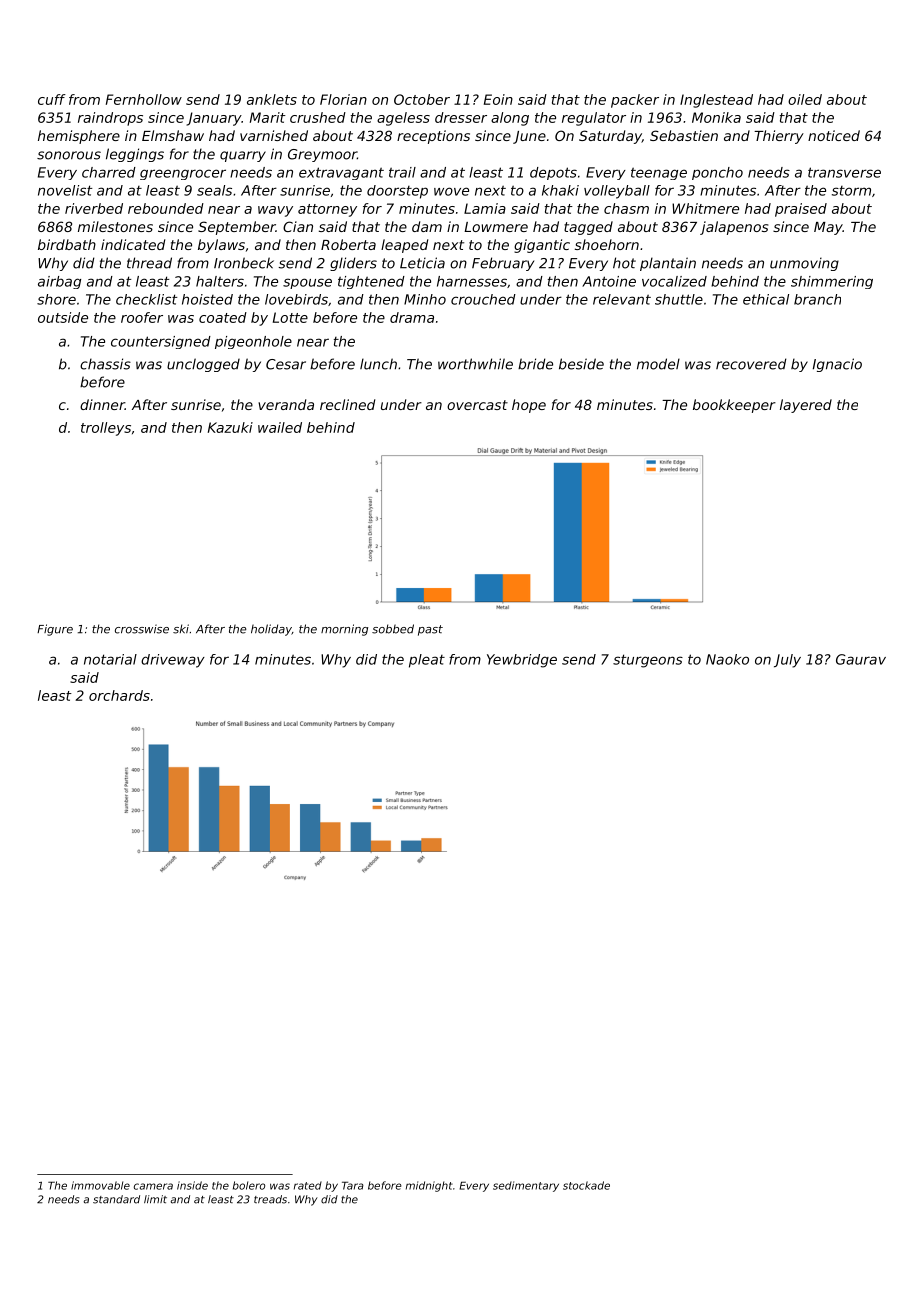  Describe the element at coordinates (55, 630) in the document. I see `Figure` at that location.
